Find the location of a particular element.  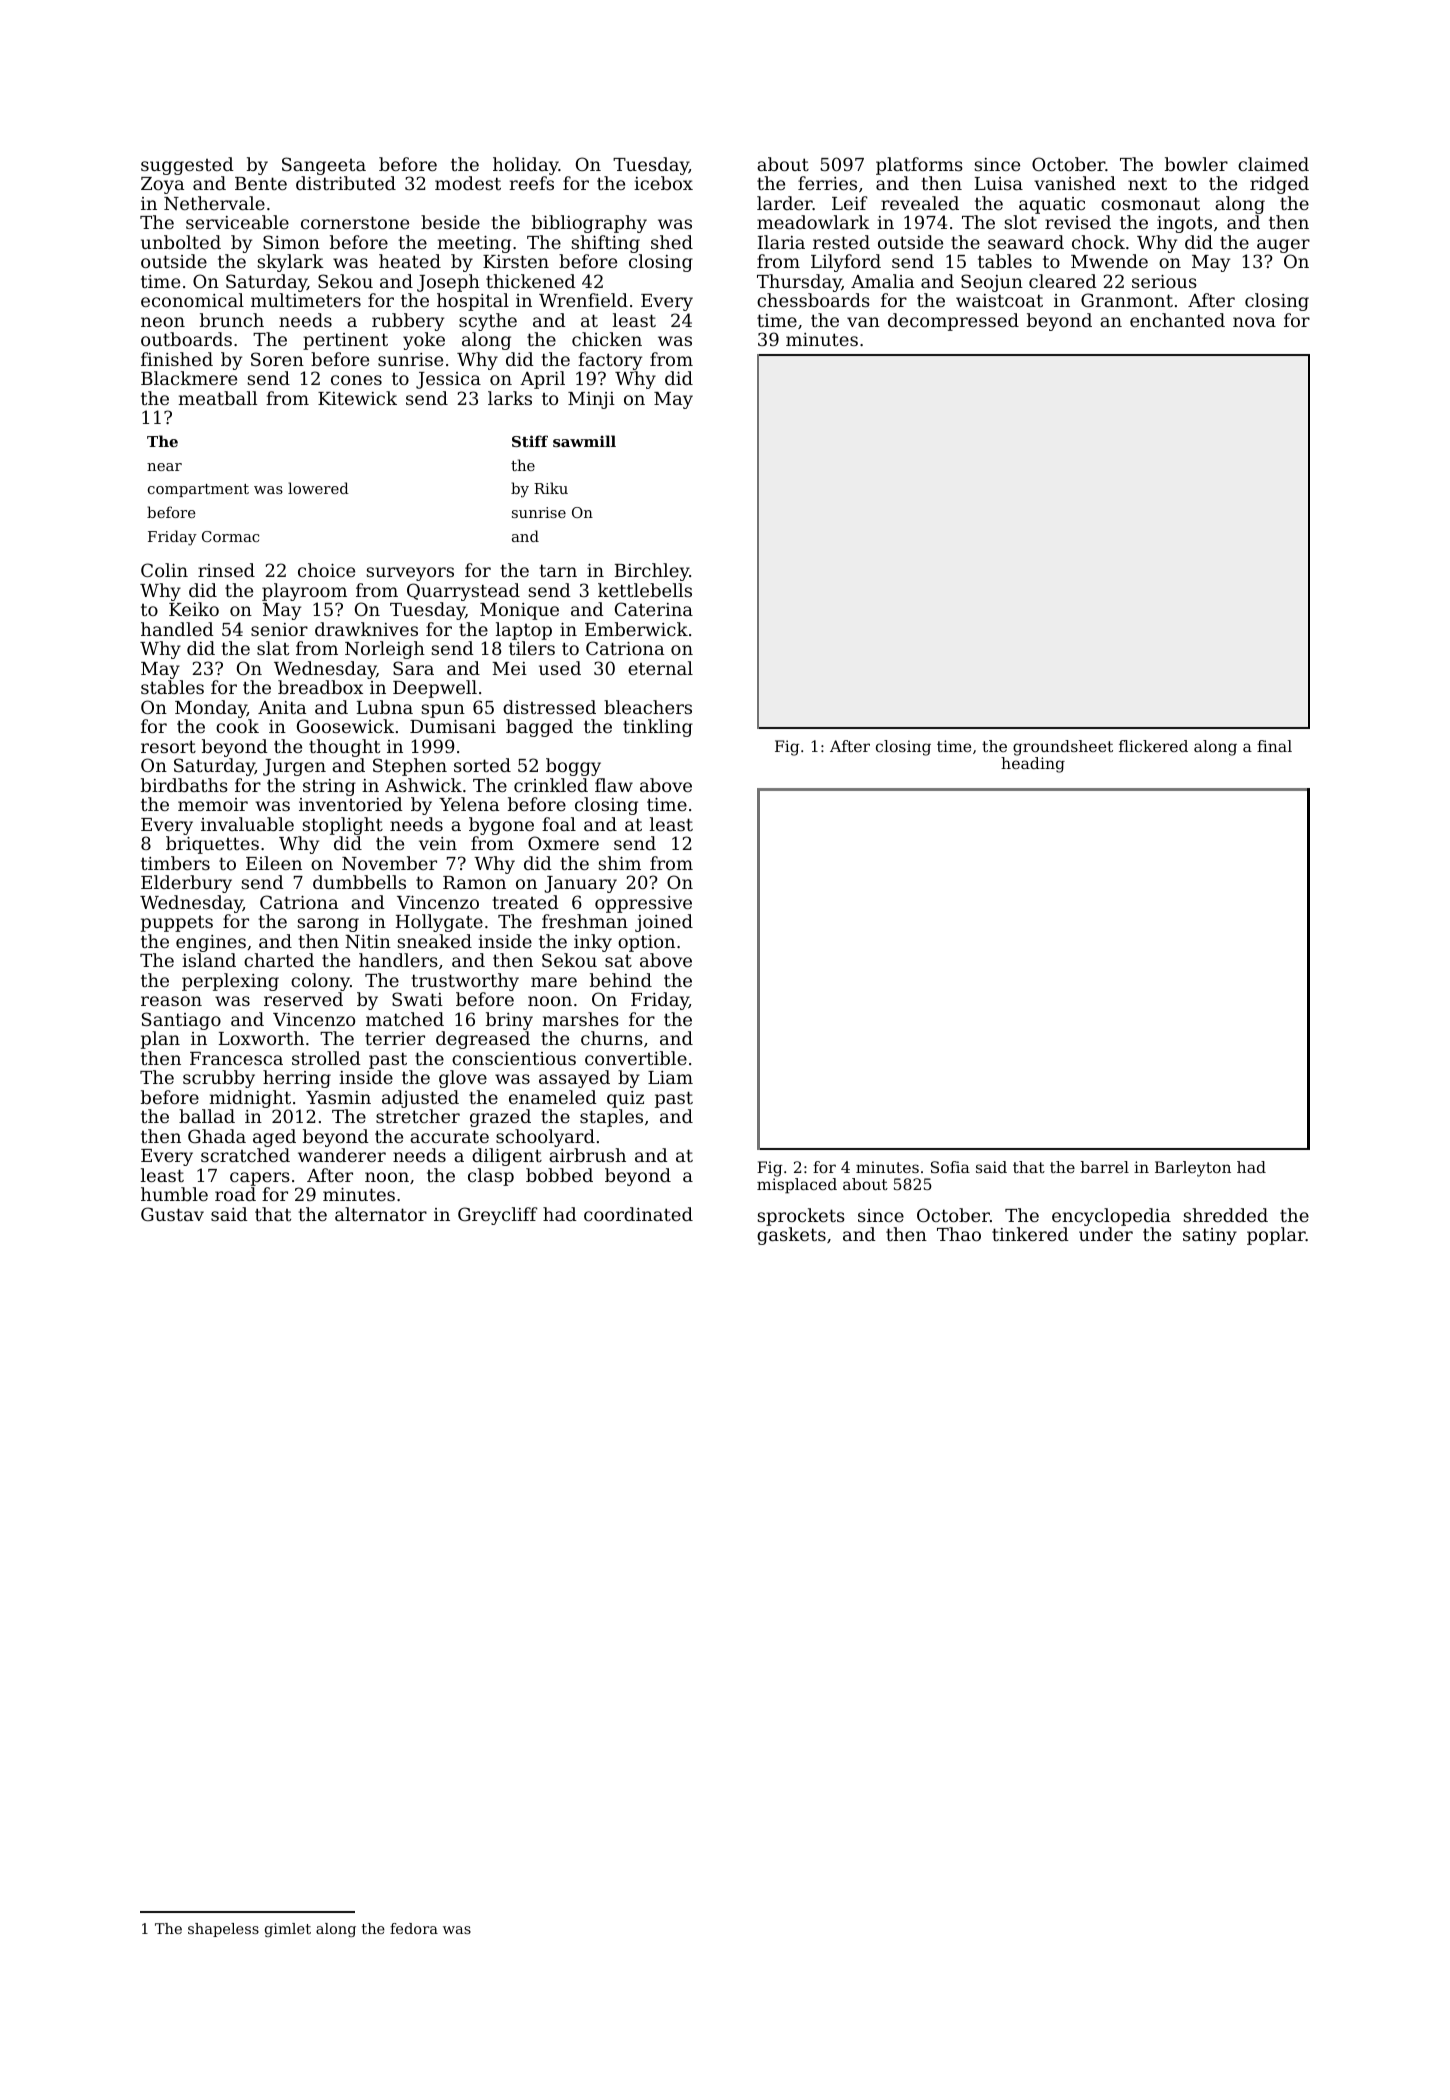

under is located at coordinates (1106, 1234).
